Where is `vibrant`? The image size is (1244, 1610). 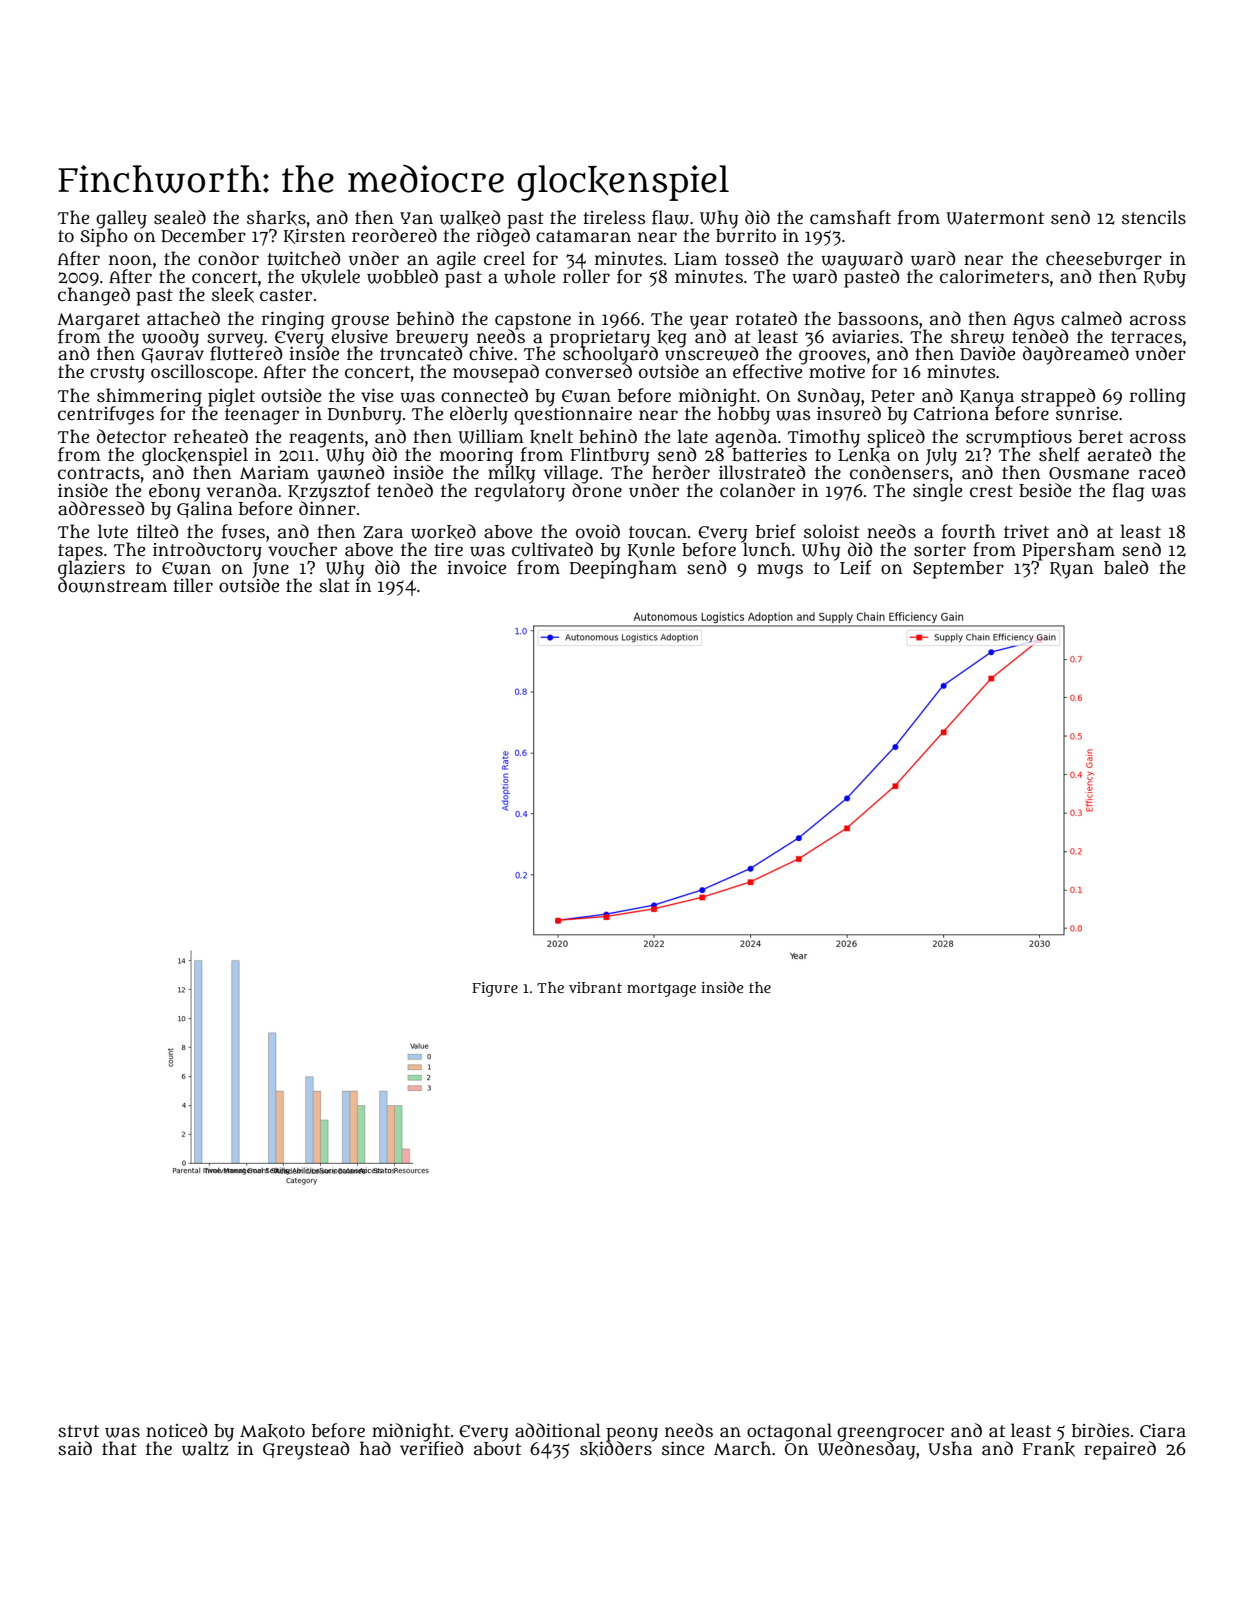 vibrant is located at coordinates (595, 987).
